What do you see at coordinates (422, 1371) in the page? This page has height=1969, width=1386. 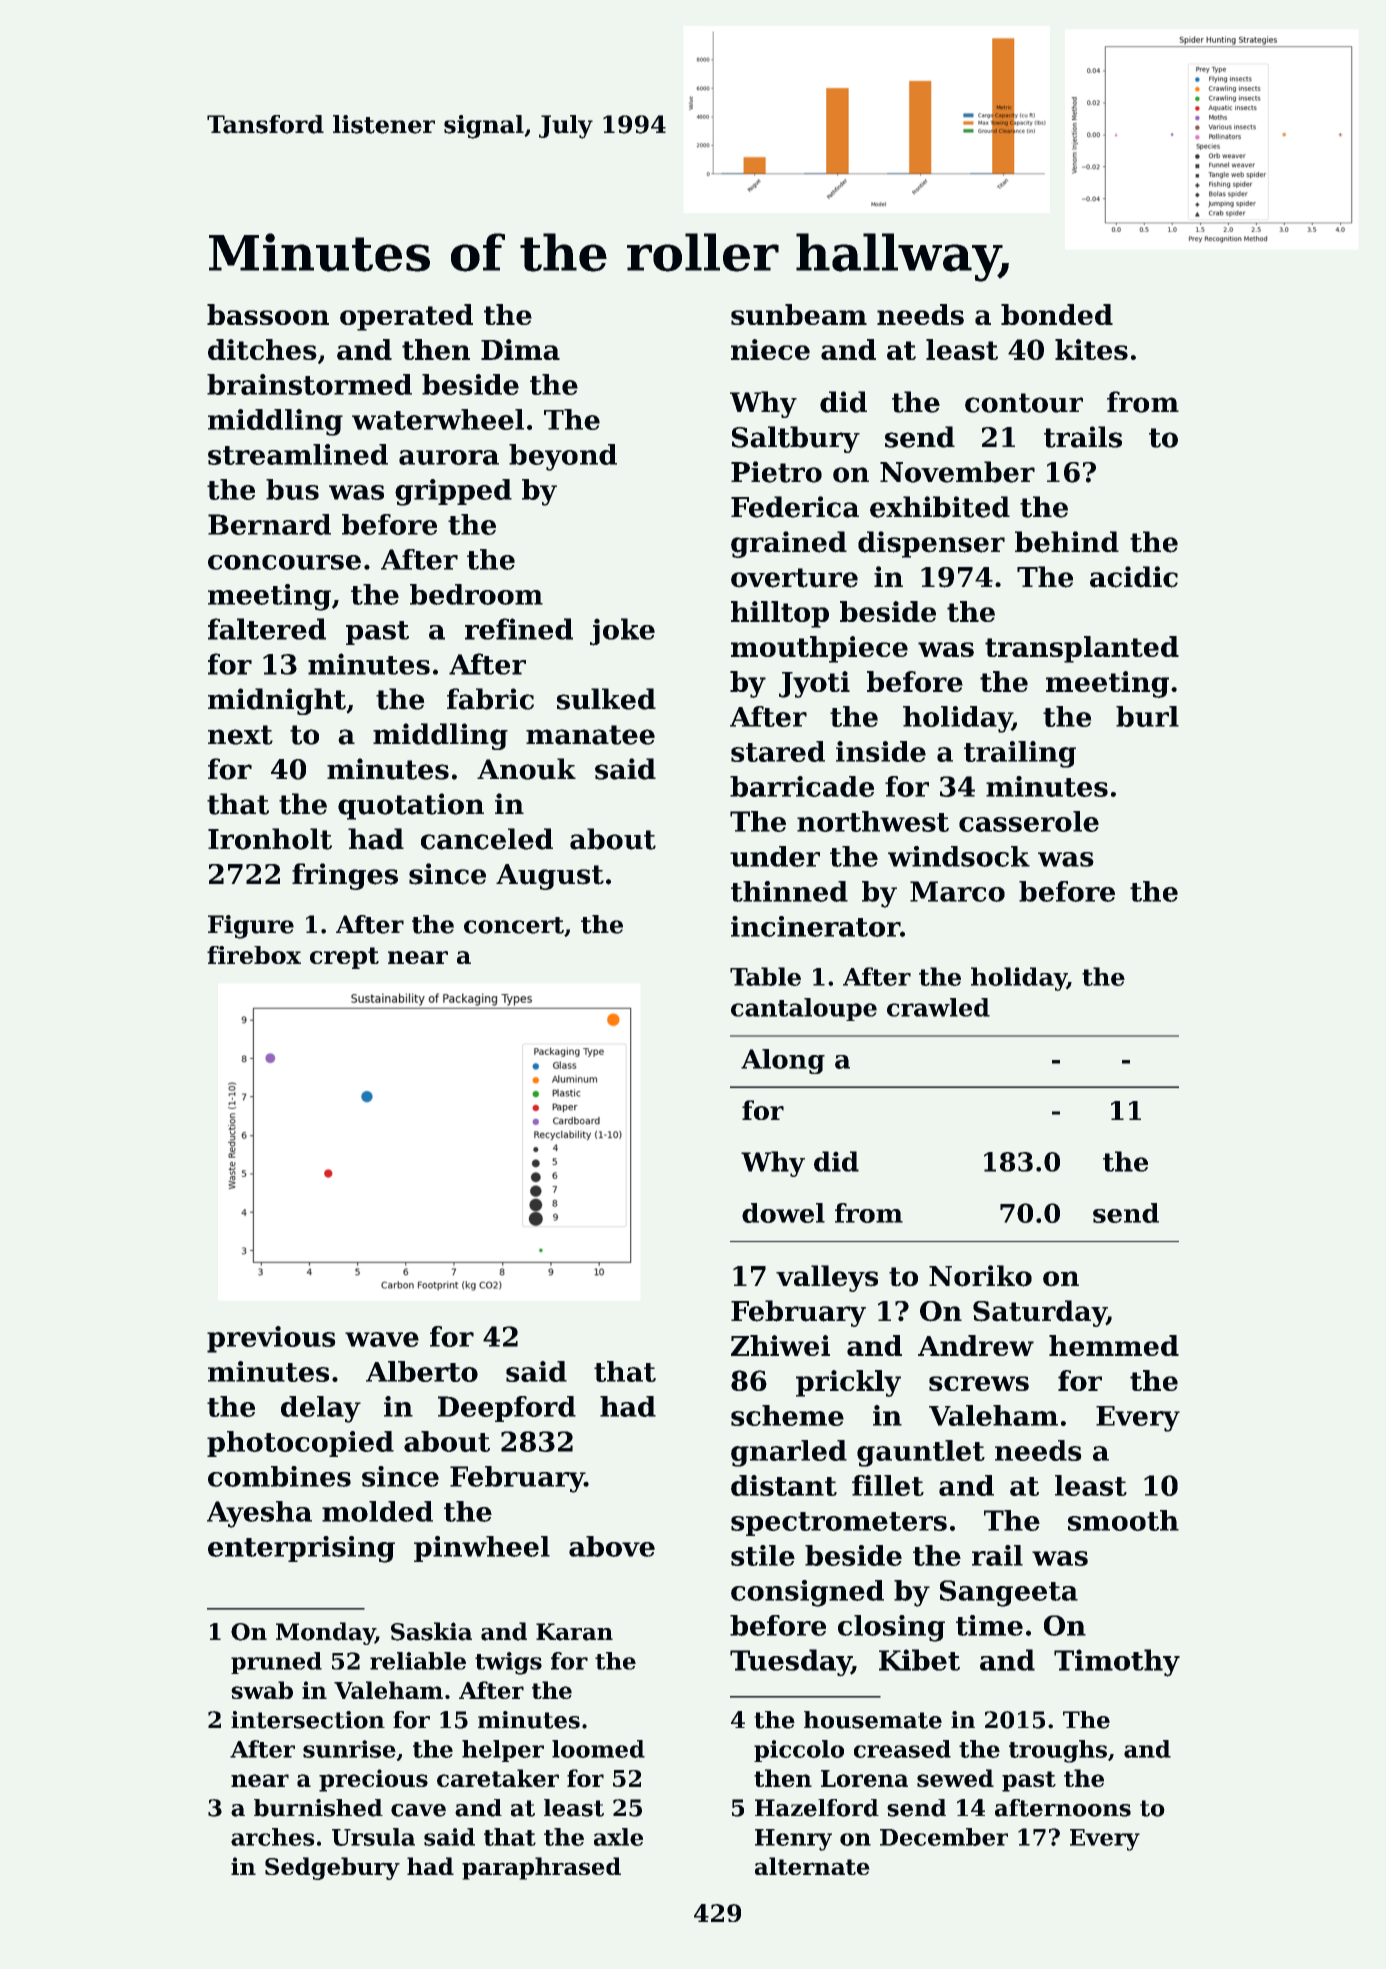 I see `Alberto` at bounding box center [422, 1371].
